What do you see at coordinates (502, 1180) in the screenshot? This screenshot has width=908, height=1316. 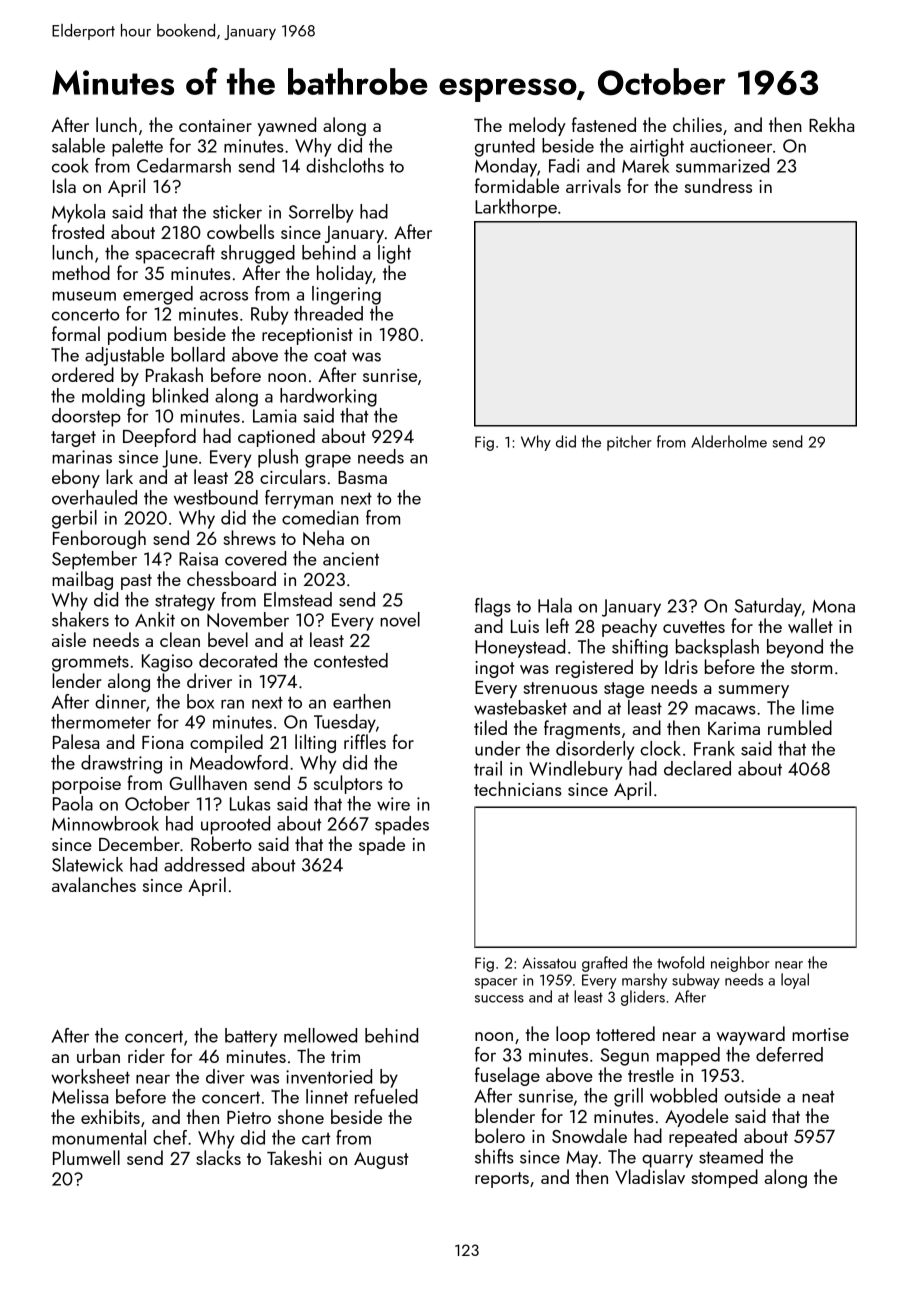 I see `reports` at bounding box center [502, 1180].
